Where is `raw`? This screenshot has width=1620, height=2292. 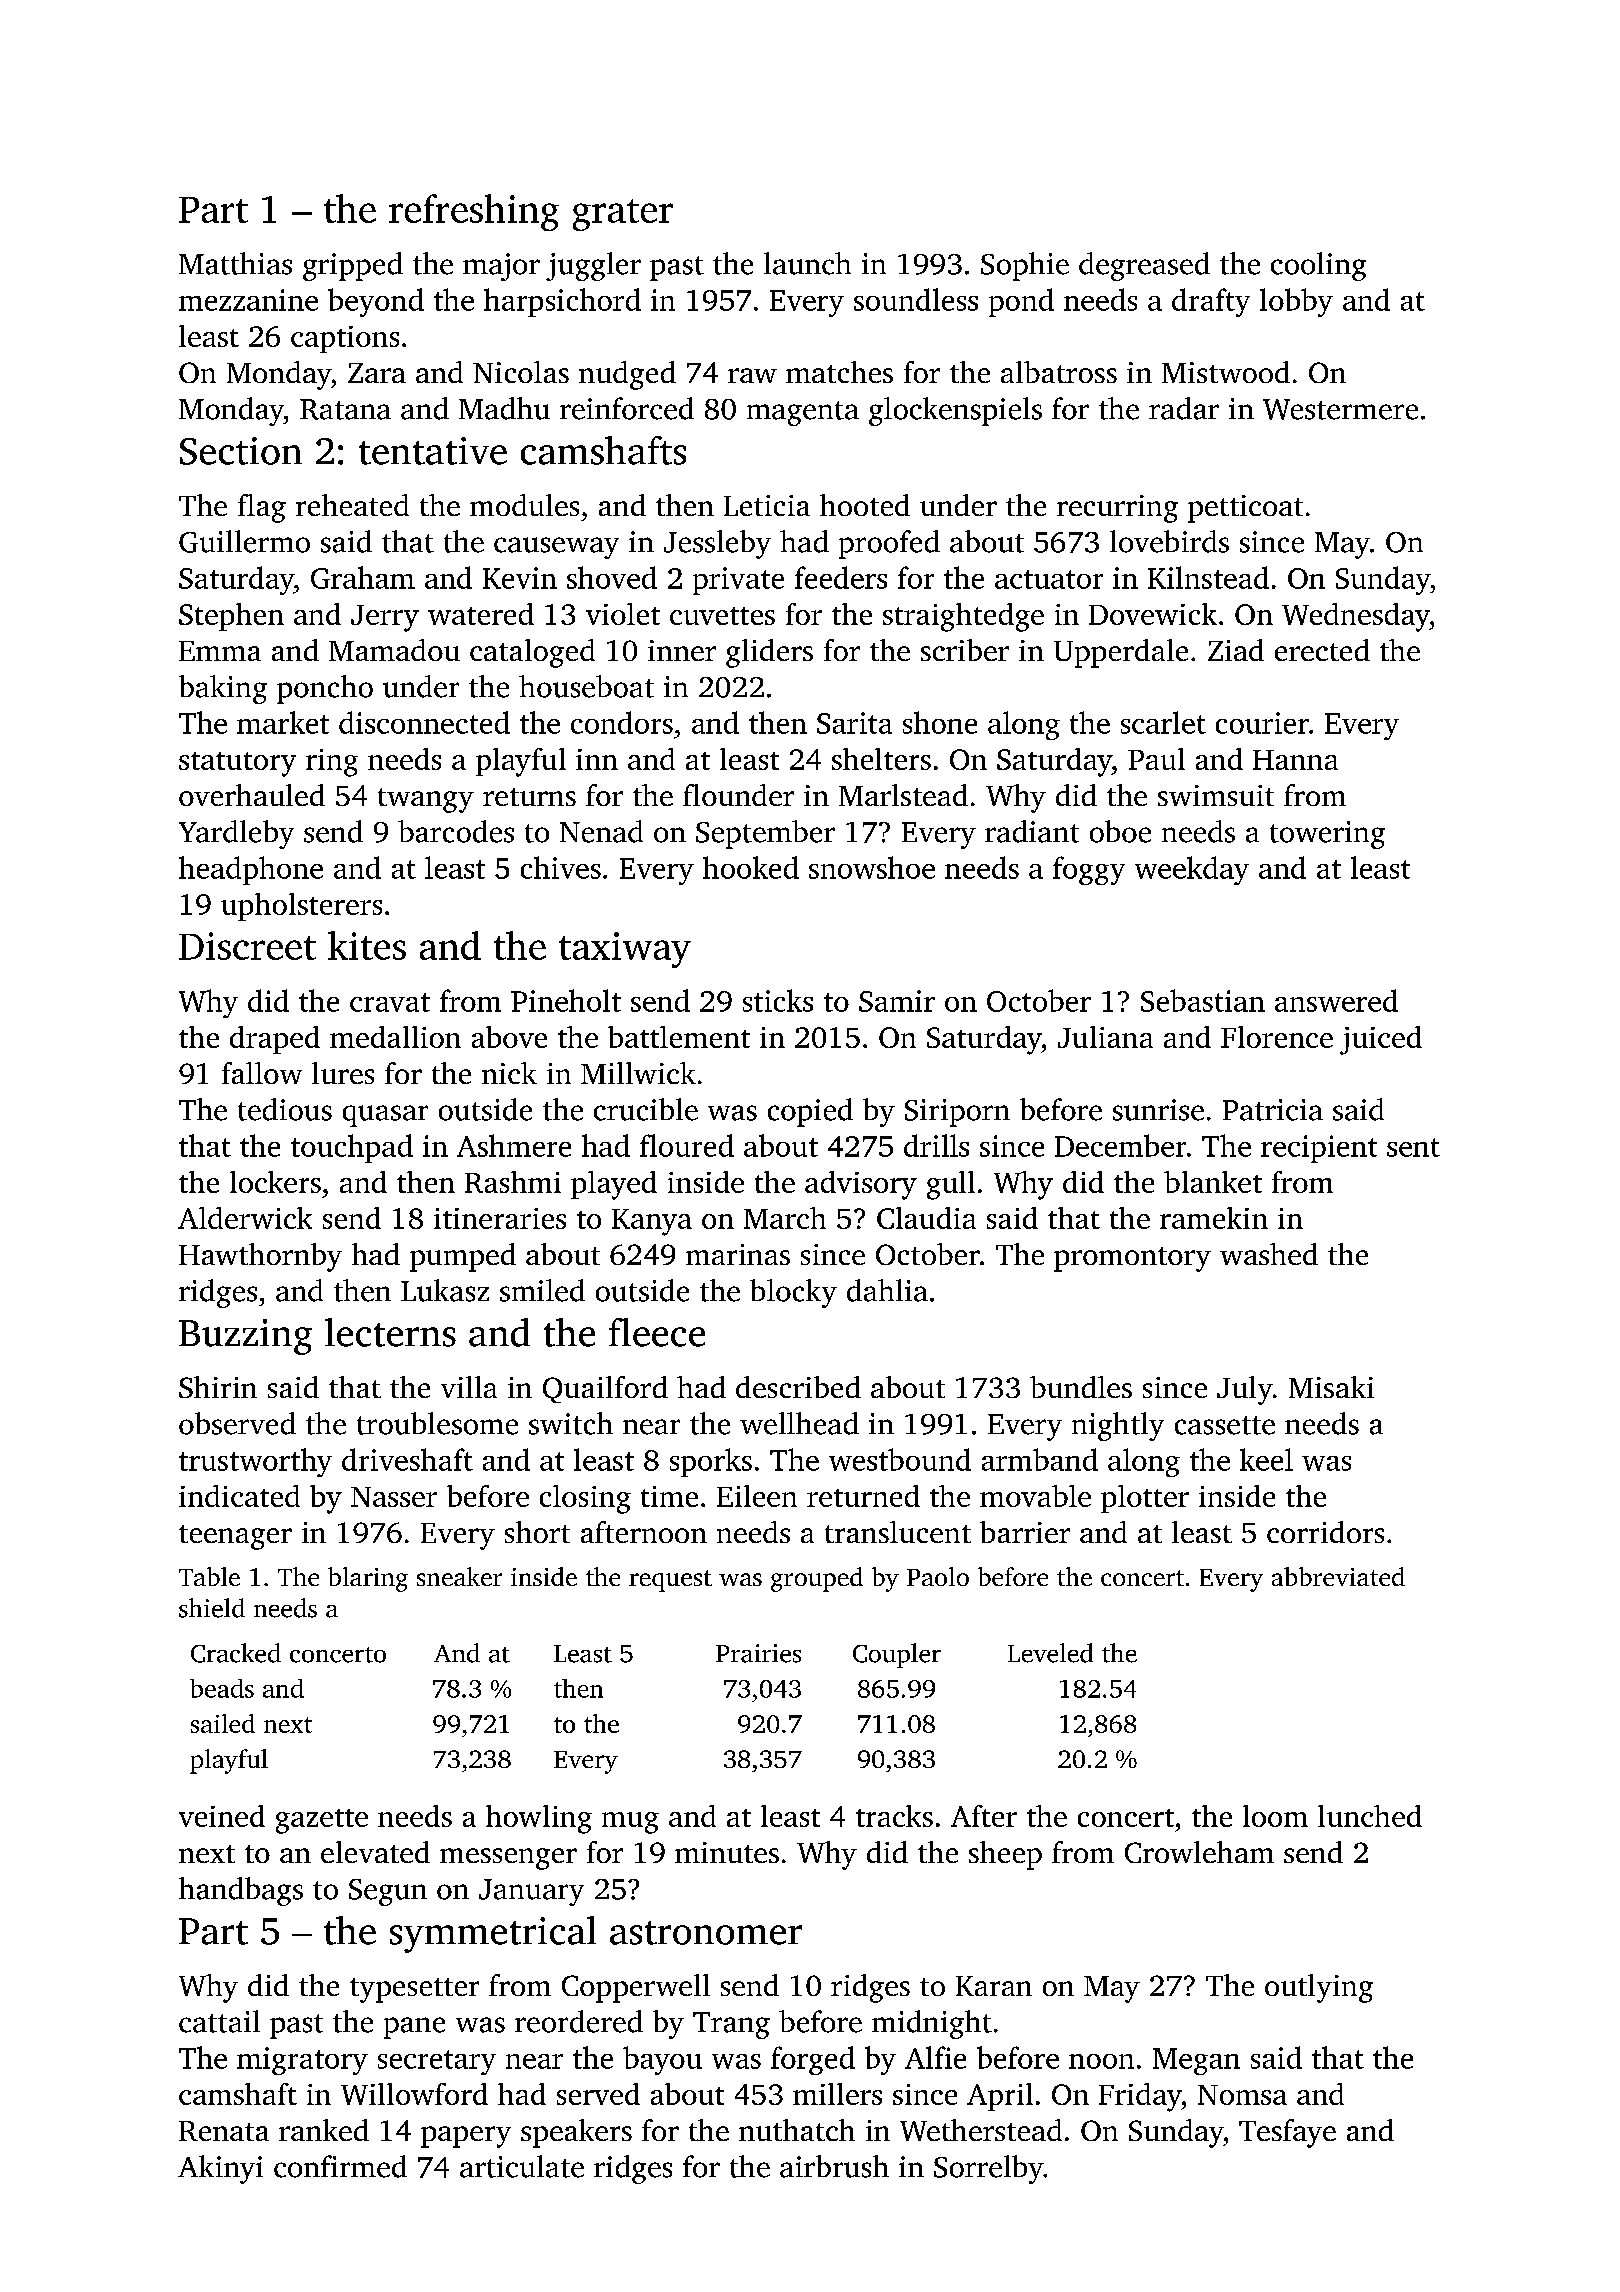 raw is located at coordinates (752, 375).
